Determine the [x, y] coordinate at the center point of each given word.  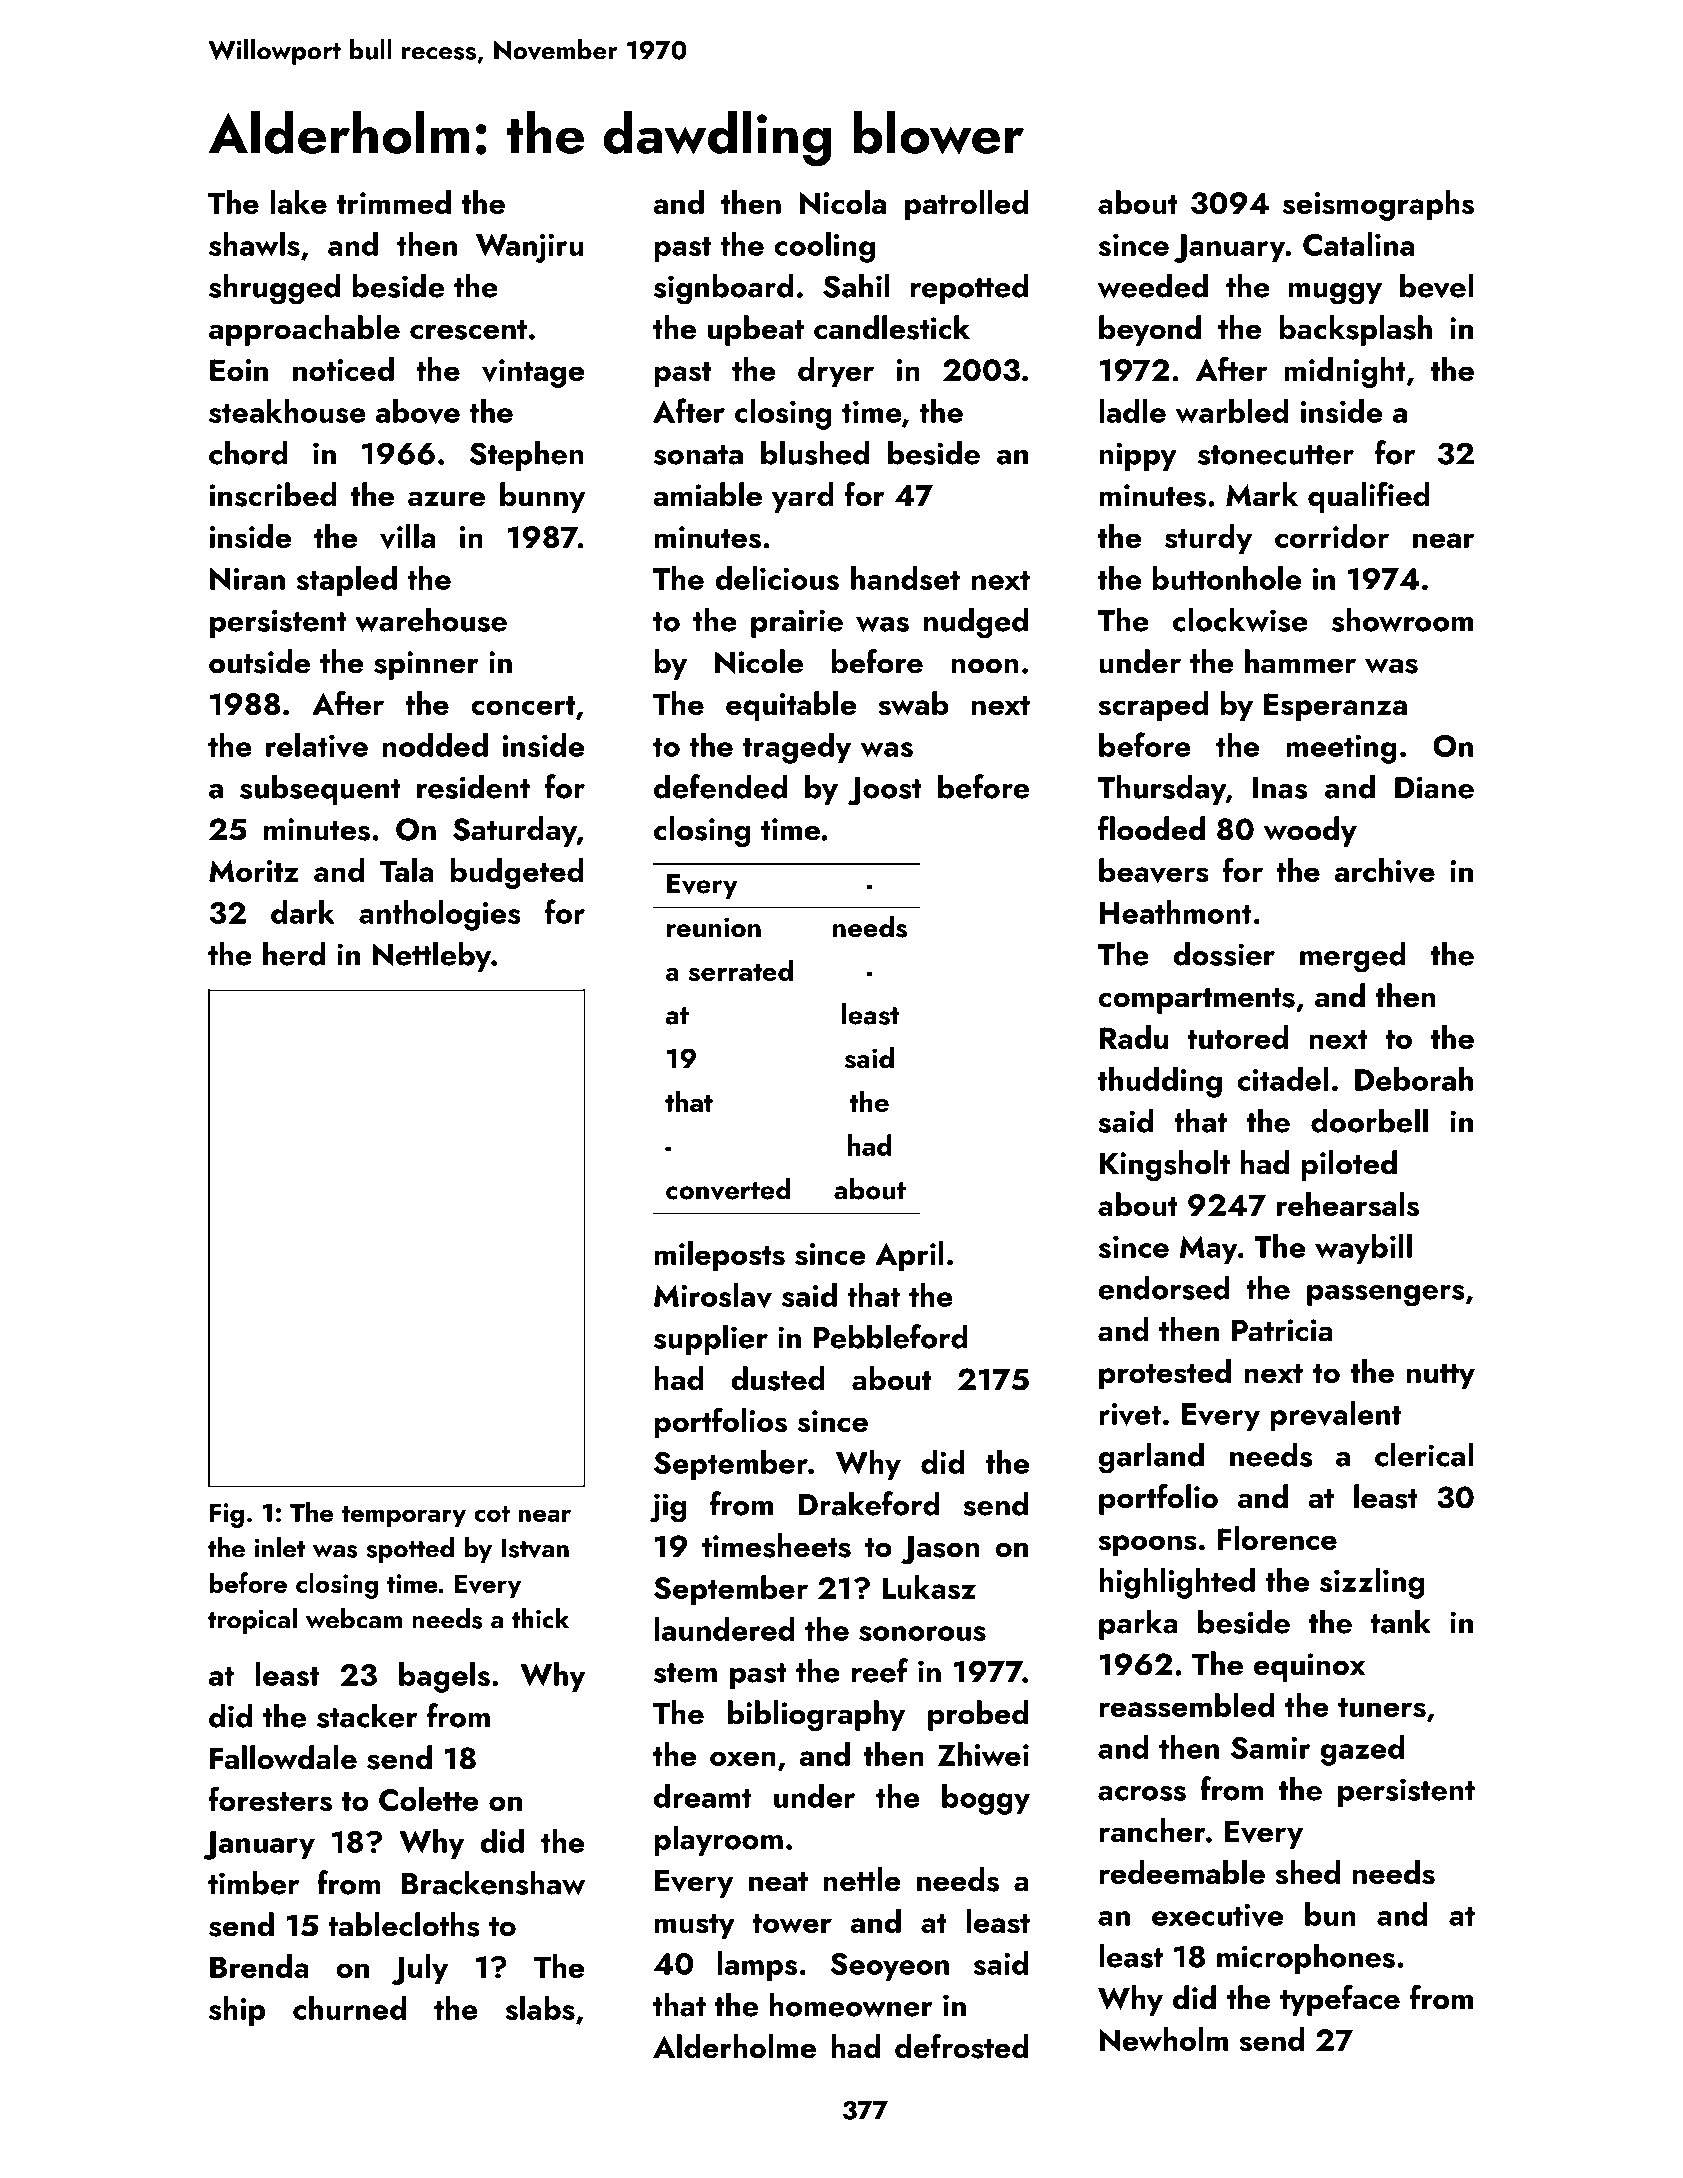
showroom [1402, 619]
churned [349, 2008]
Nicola [843, 202]
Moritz [254, 871]
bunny [543, 497]
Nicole [759, 661]
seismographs [1378, 205]
